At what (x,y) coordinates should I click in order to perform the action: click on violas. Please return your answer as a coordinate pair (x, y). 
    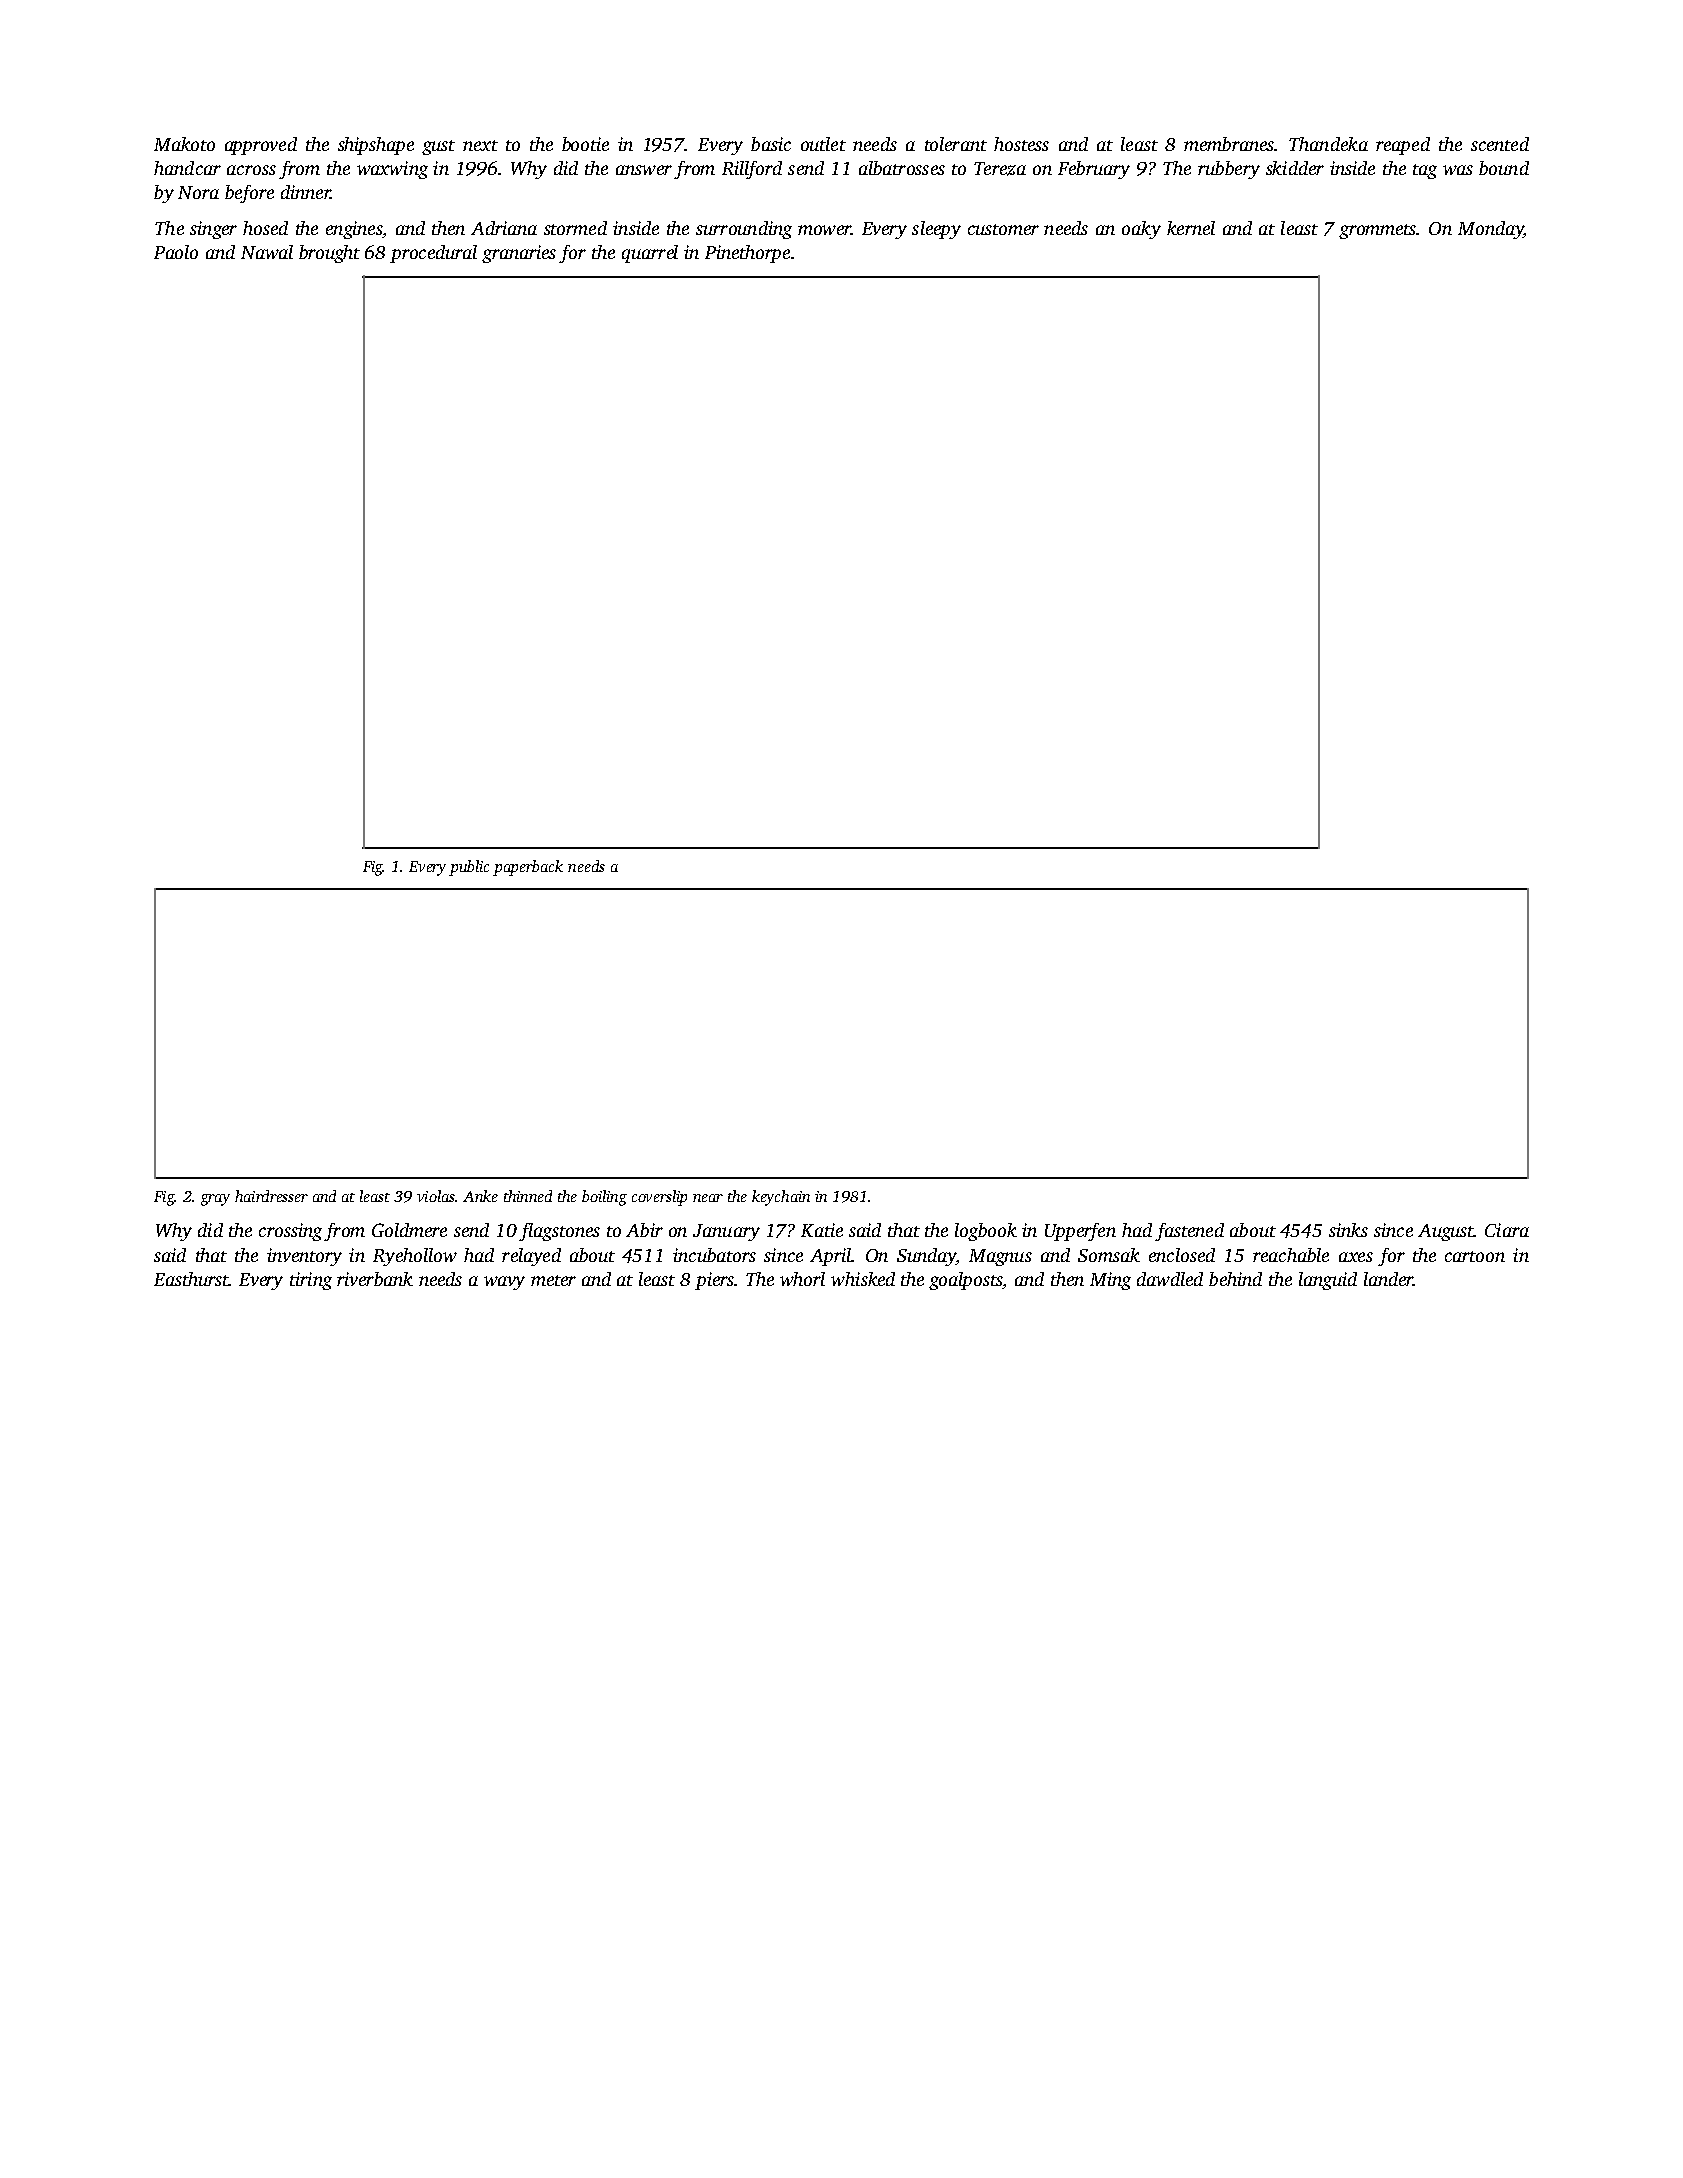
    Looking at the image, I should click on (436, 1196).
